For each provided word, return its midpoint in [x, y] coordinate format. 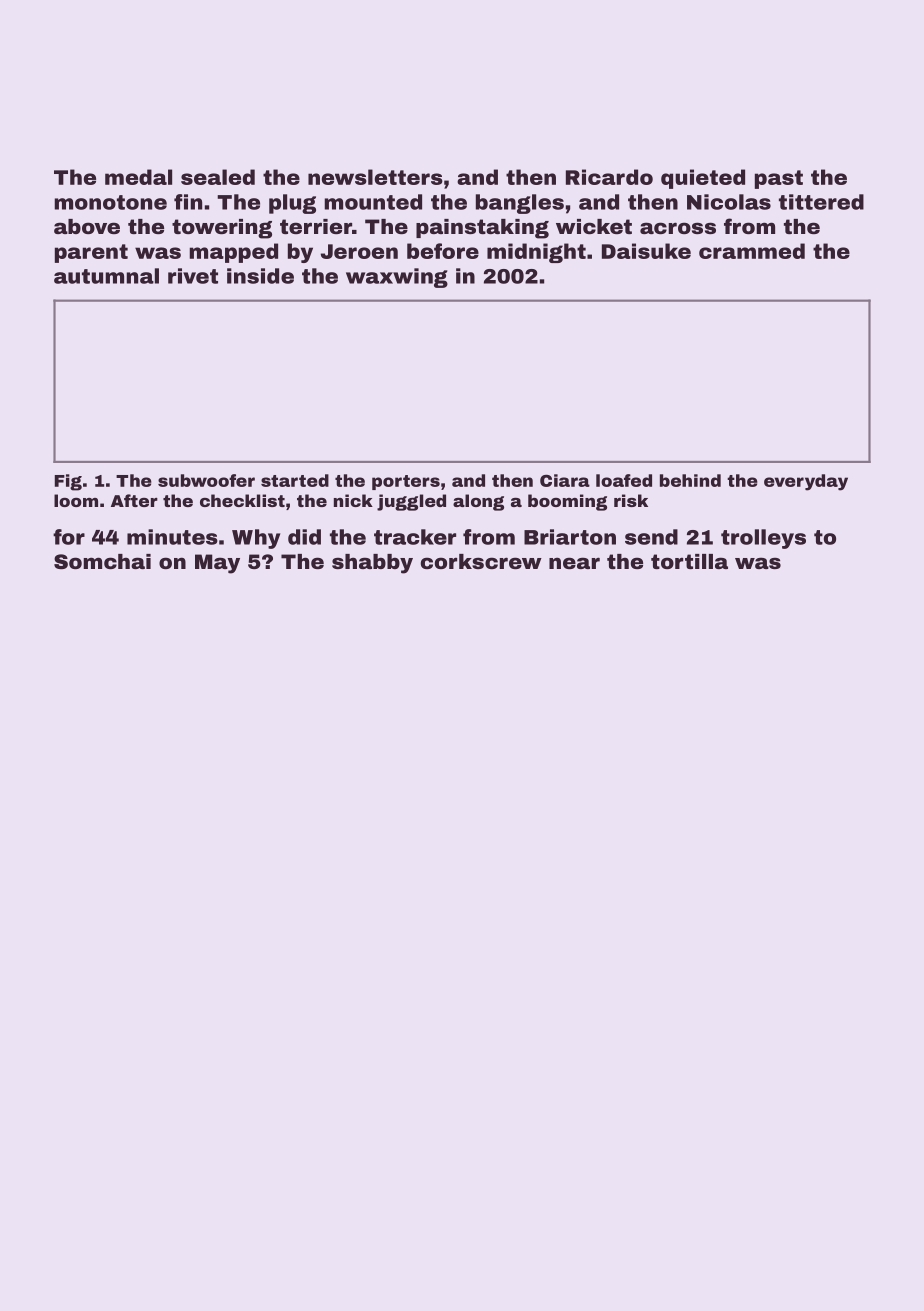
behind [690, 480]
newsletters [375, 177]
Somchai [102, 561]
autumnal [106, 276]
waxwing [397, 278]
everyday [806, 482]
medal [138, 177]
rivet [193, 276]
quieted [703, 179]
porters [406, 482]
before [443, 251]
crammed [752, 251]
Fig [68, 482]
